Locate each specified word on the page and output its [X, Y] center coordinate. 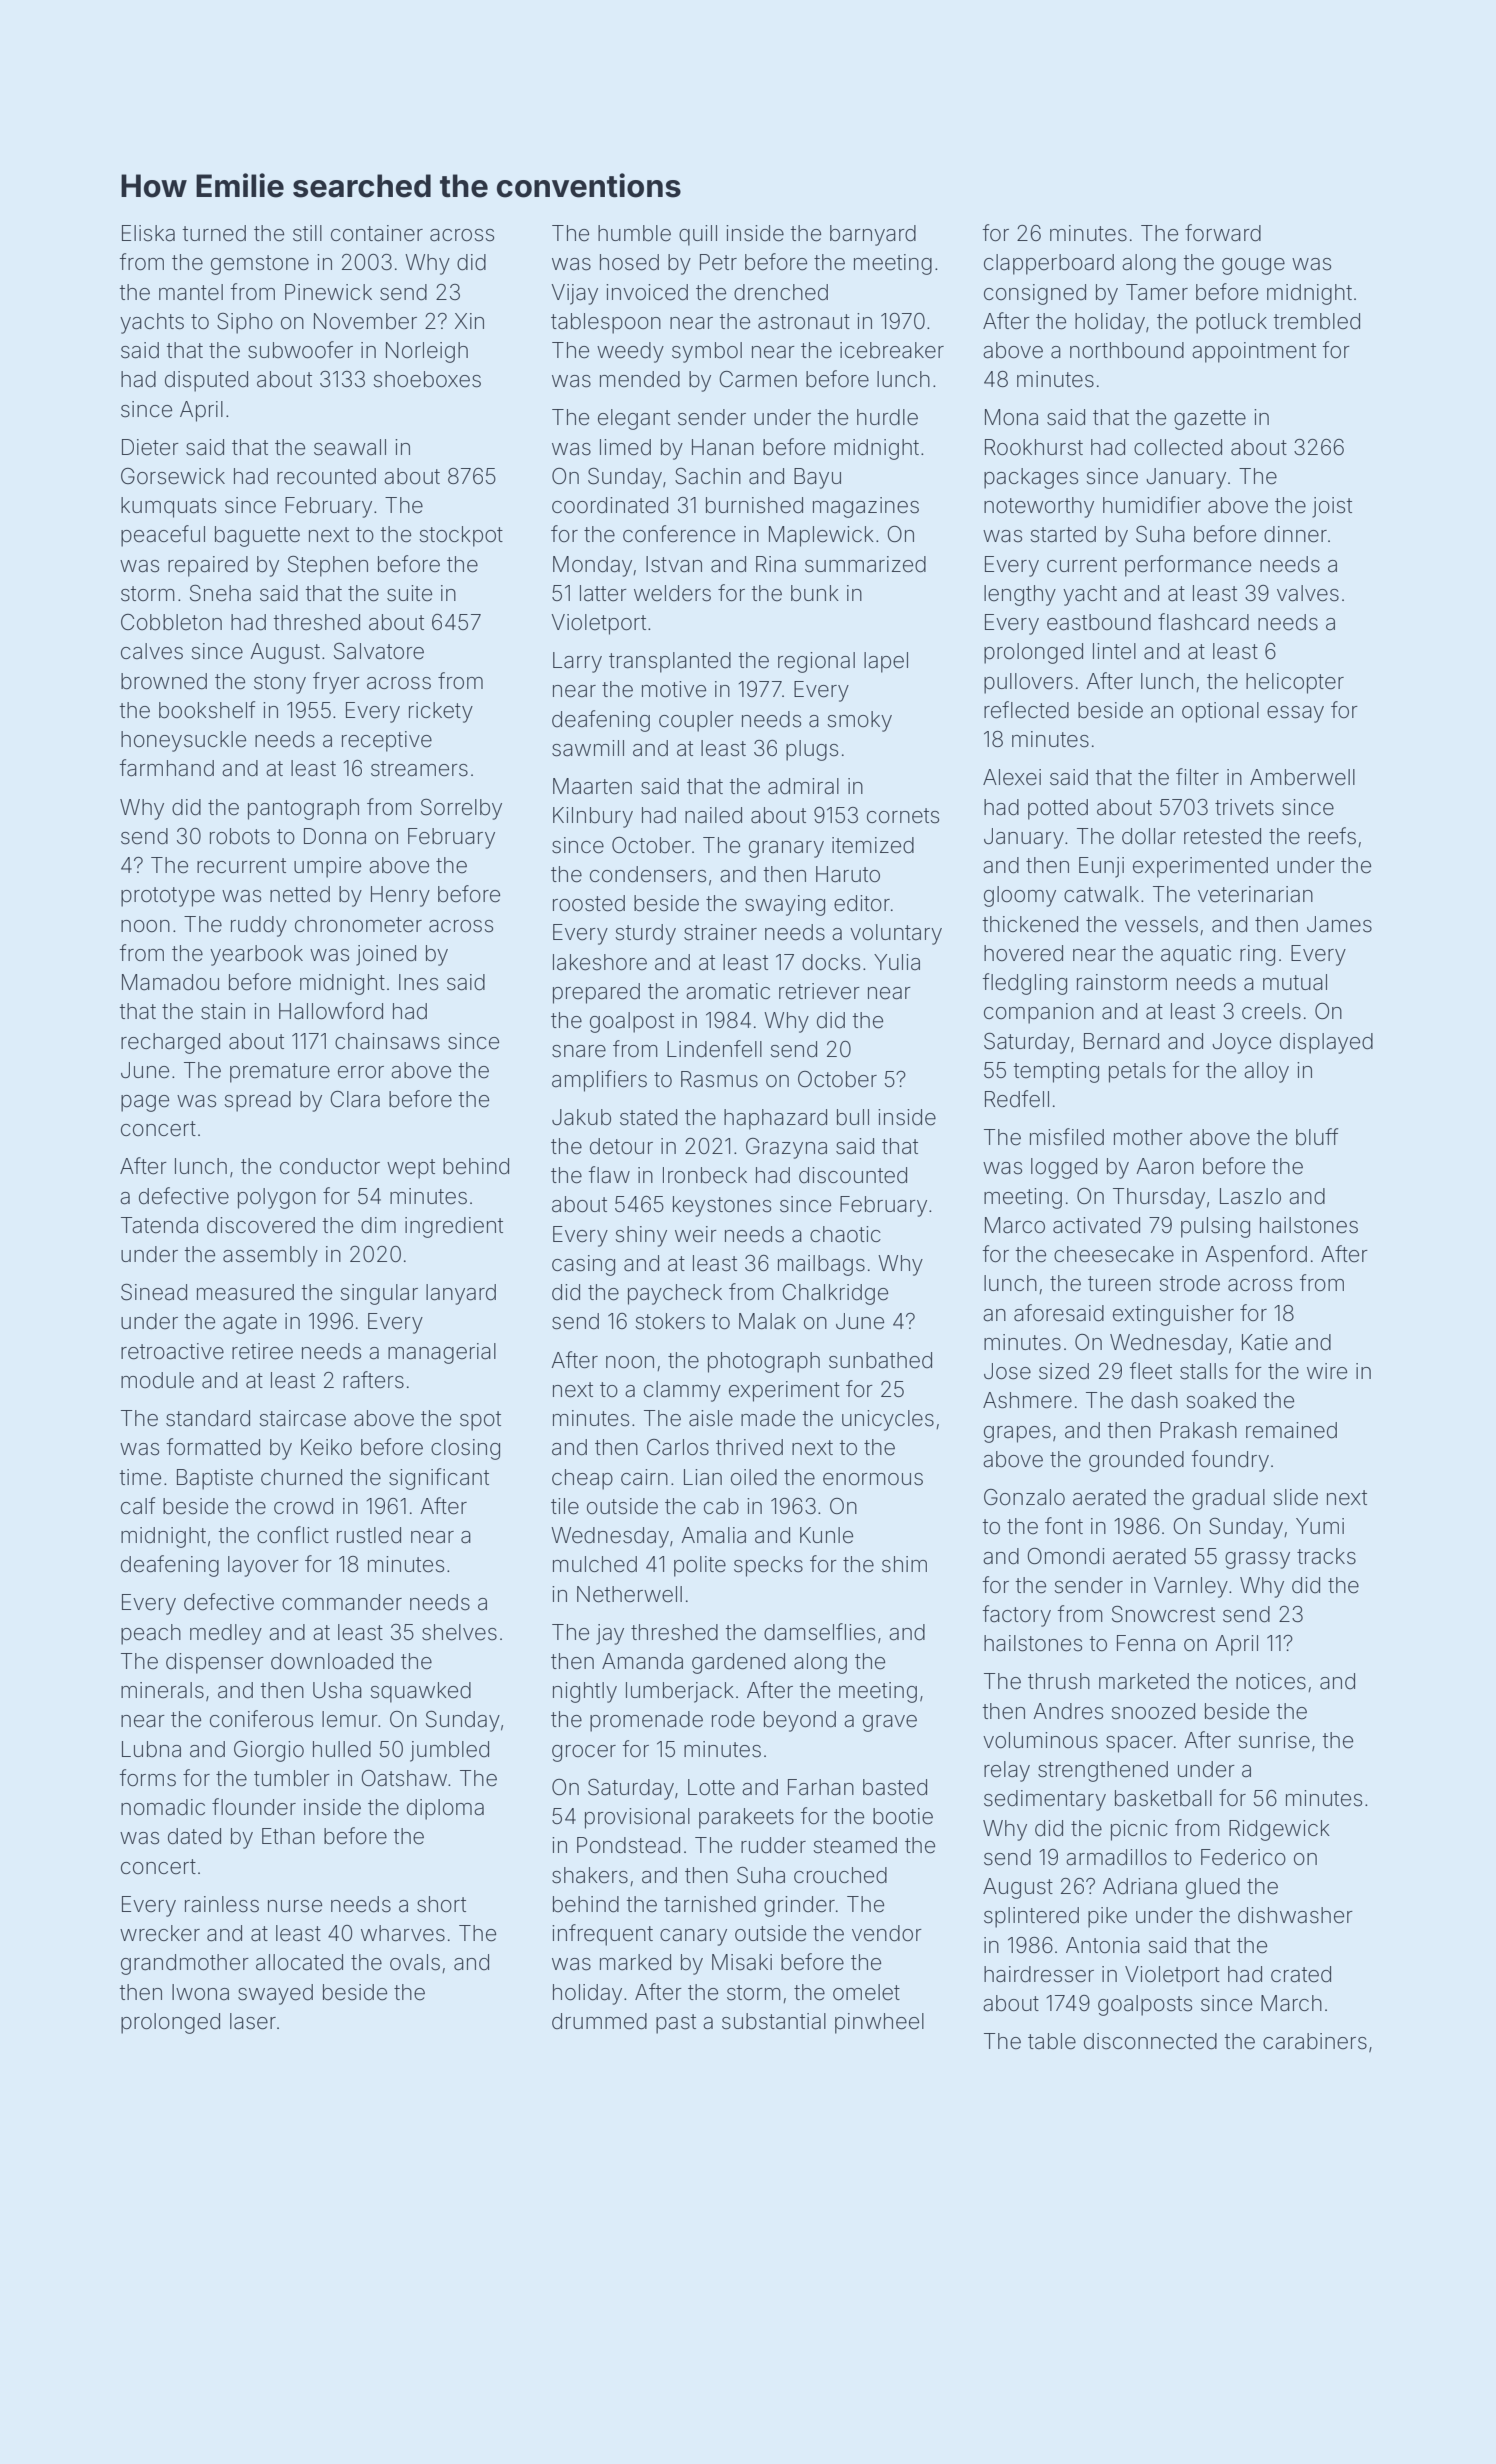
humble [634, 233]
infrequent [602, 1935]
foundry [1230, 1461]
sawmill [588, 748]
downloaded [332, 1661]
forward [1223, 233]
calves [152, 651]
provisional [637, 1818]
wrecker [160, 1933]
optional [1220, 712]
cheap [582, 1479]
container [377, 233]
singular [379, 1294]
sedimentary [1045, 1800]
